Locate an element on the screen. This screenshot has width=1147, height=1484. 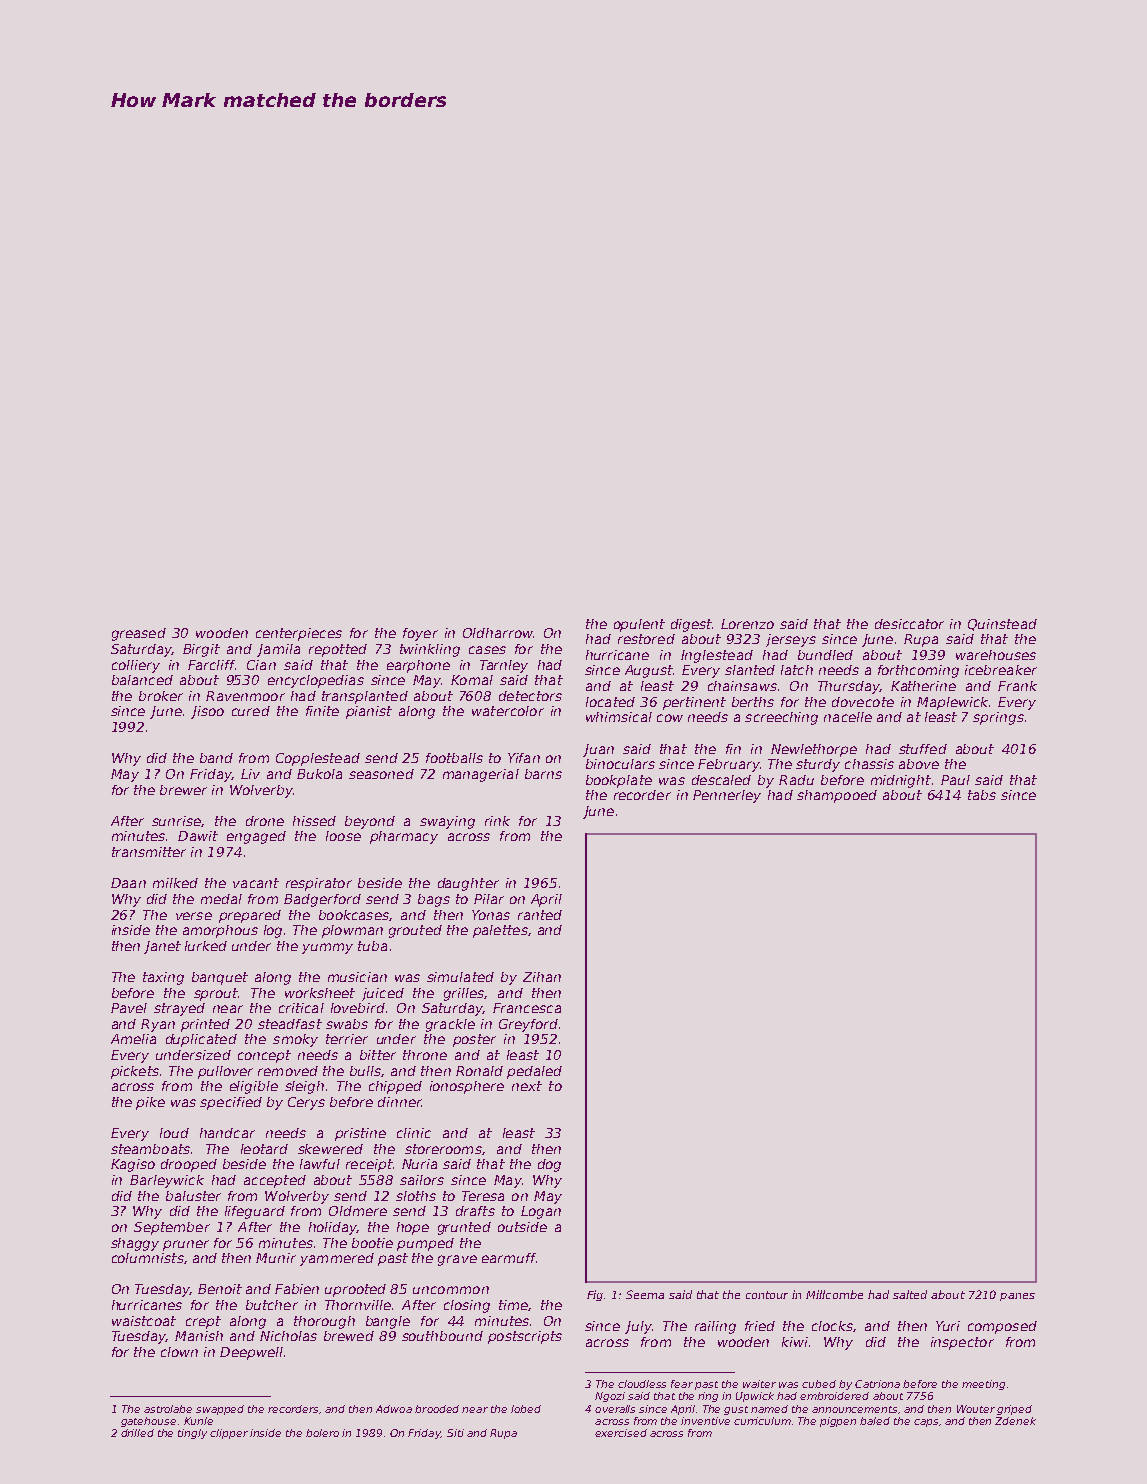
Millcombe is located at coordinates (834, 1294).
